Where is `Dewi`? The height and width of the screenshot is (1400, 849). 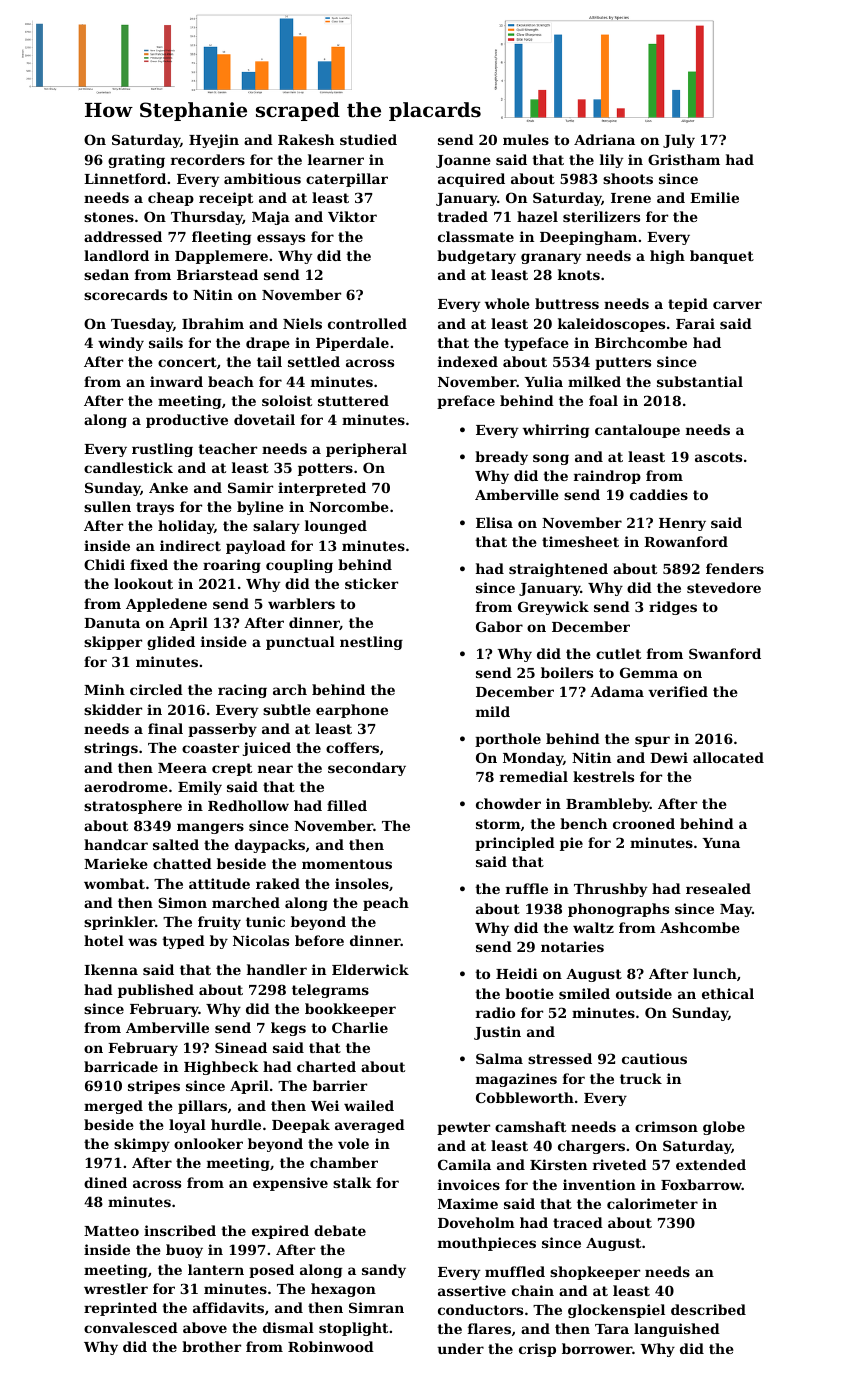
Dewi is located at coordinates (669, 757).
